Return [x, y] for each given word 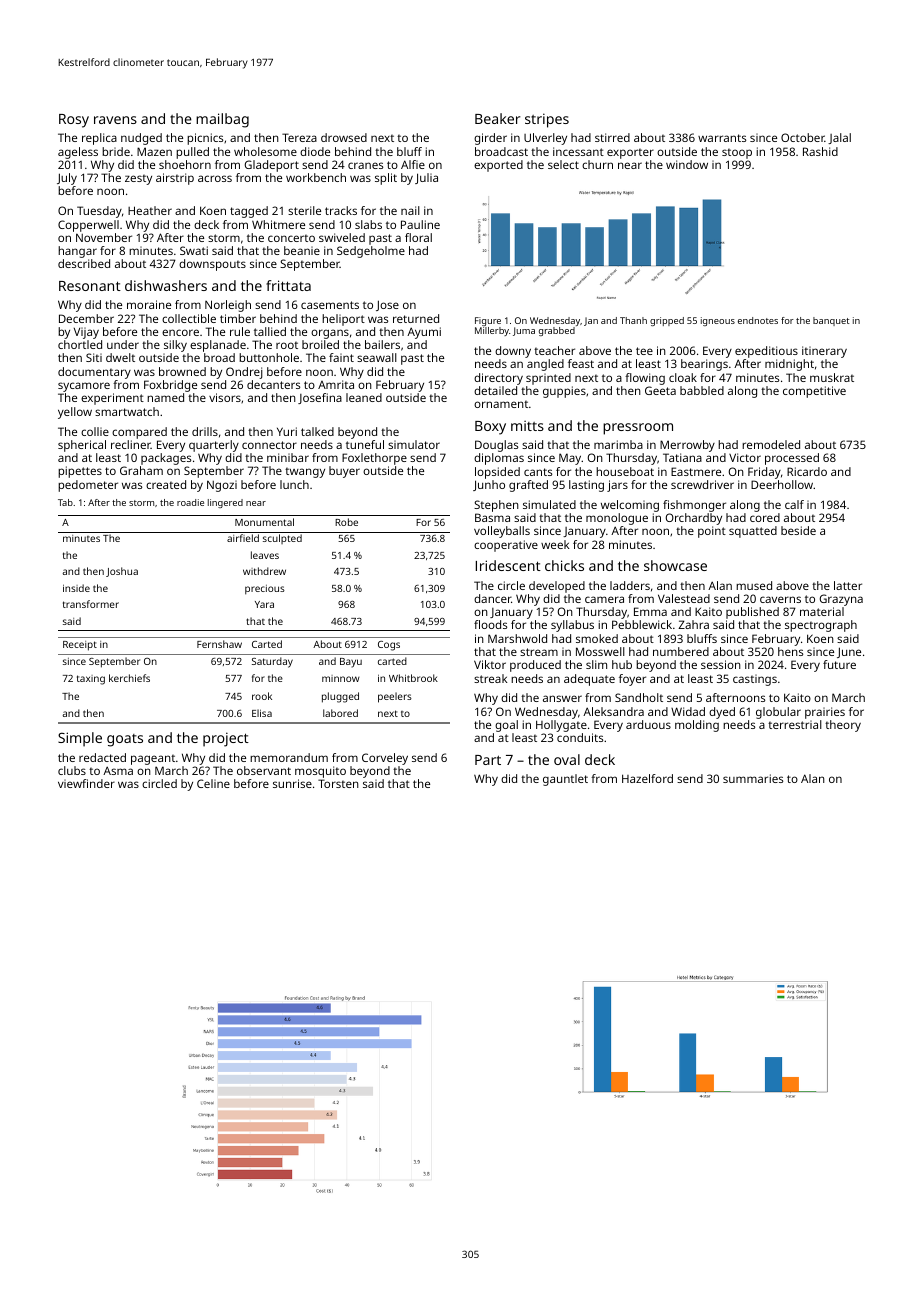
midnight [789, 365]
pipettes [80, 472]
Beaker [498, 118]
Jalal [839, 138]
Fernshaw [219, 644]
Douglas [496, 446]
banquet [831, 321]
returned [416, 318]
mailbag [222, 120]
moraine [149, 304]
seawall [377, 357]
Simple [80, 739]
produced [535, 666]
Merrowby [687, 446]
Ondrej [244, 373]
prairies [825, 713]
